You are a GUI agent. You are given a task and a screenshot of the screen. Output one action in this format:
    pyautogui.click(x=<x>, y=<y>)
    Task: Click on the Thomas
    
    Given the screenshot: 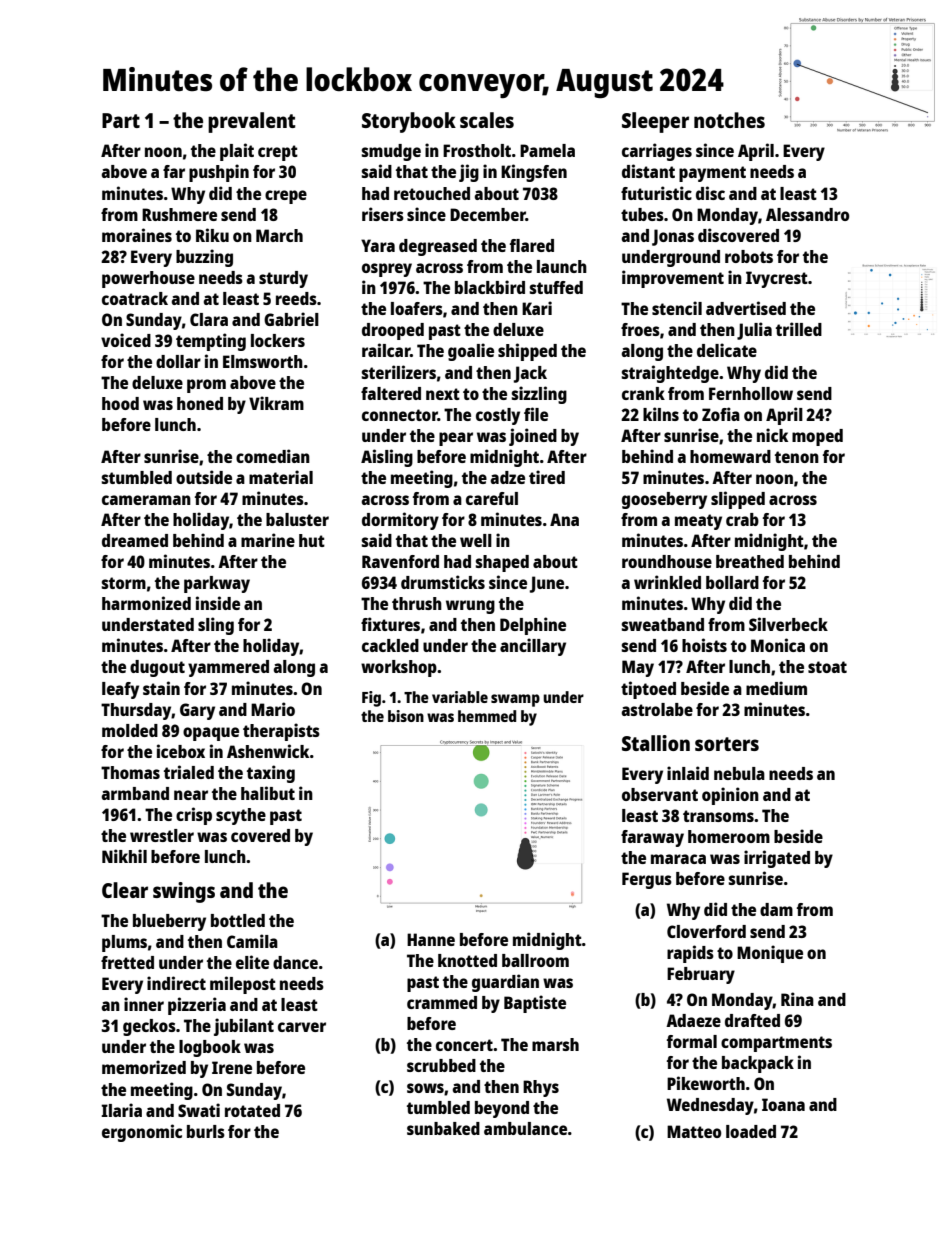 What is the action you would take?
    pyautogui.click(x=130, y=772)
